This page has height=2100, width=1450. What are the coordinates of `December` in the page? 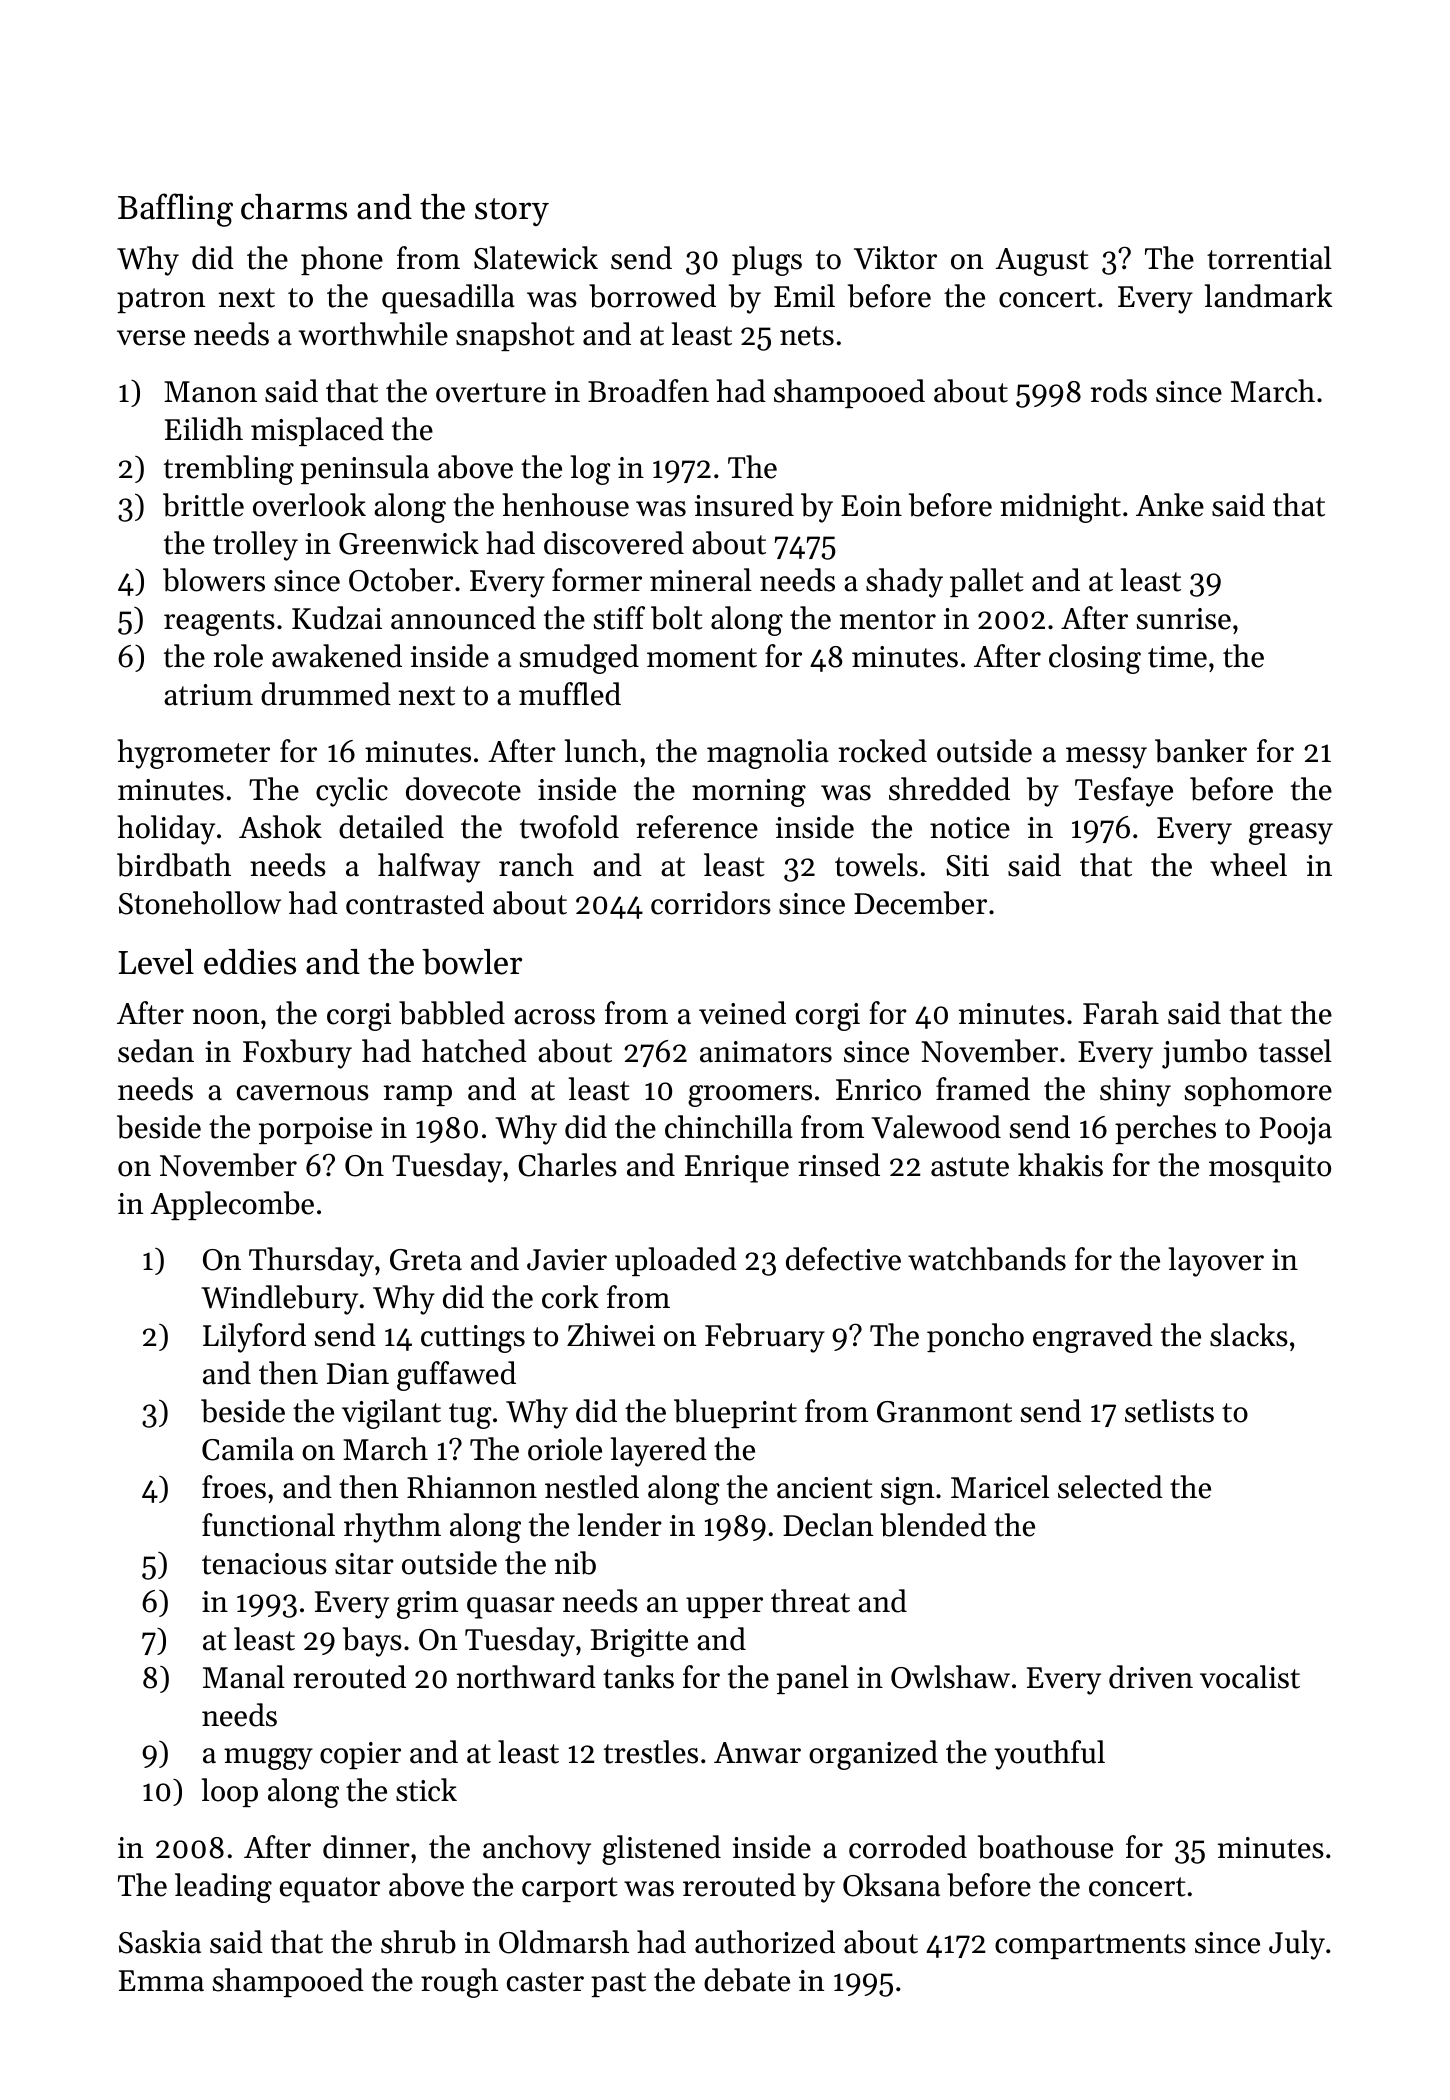 It's located at (920, 903).
